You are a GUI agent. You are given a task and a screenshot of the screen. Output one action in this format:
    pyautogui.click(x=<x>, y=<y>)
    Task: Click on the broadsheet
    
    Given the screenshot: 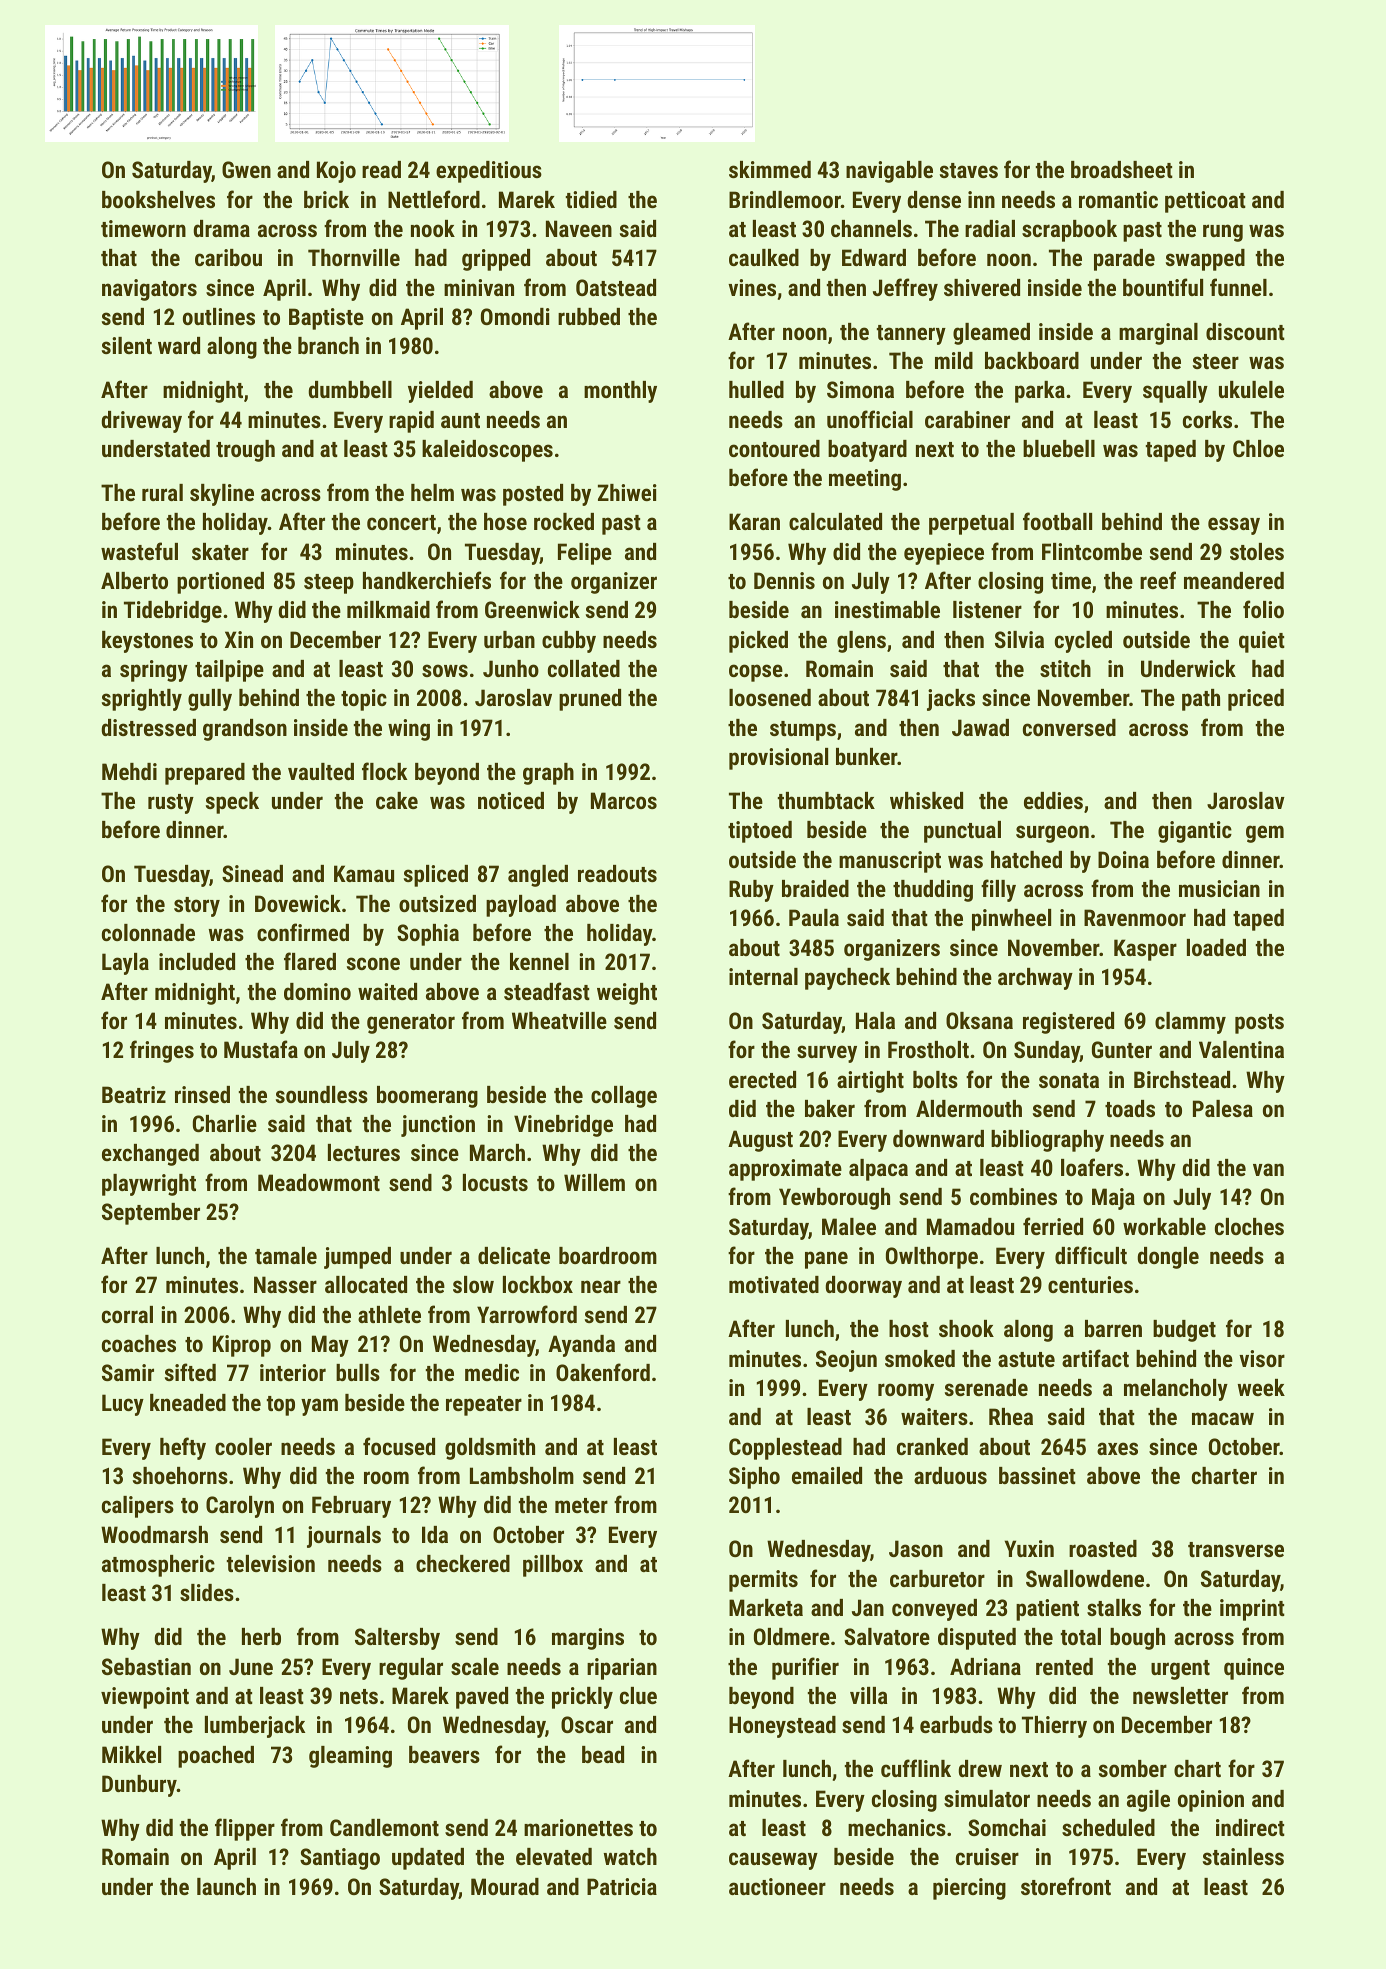 What is the action you would take?
    pyautogui.click(x=1122, y=169)
